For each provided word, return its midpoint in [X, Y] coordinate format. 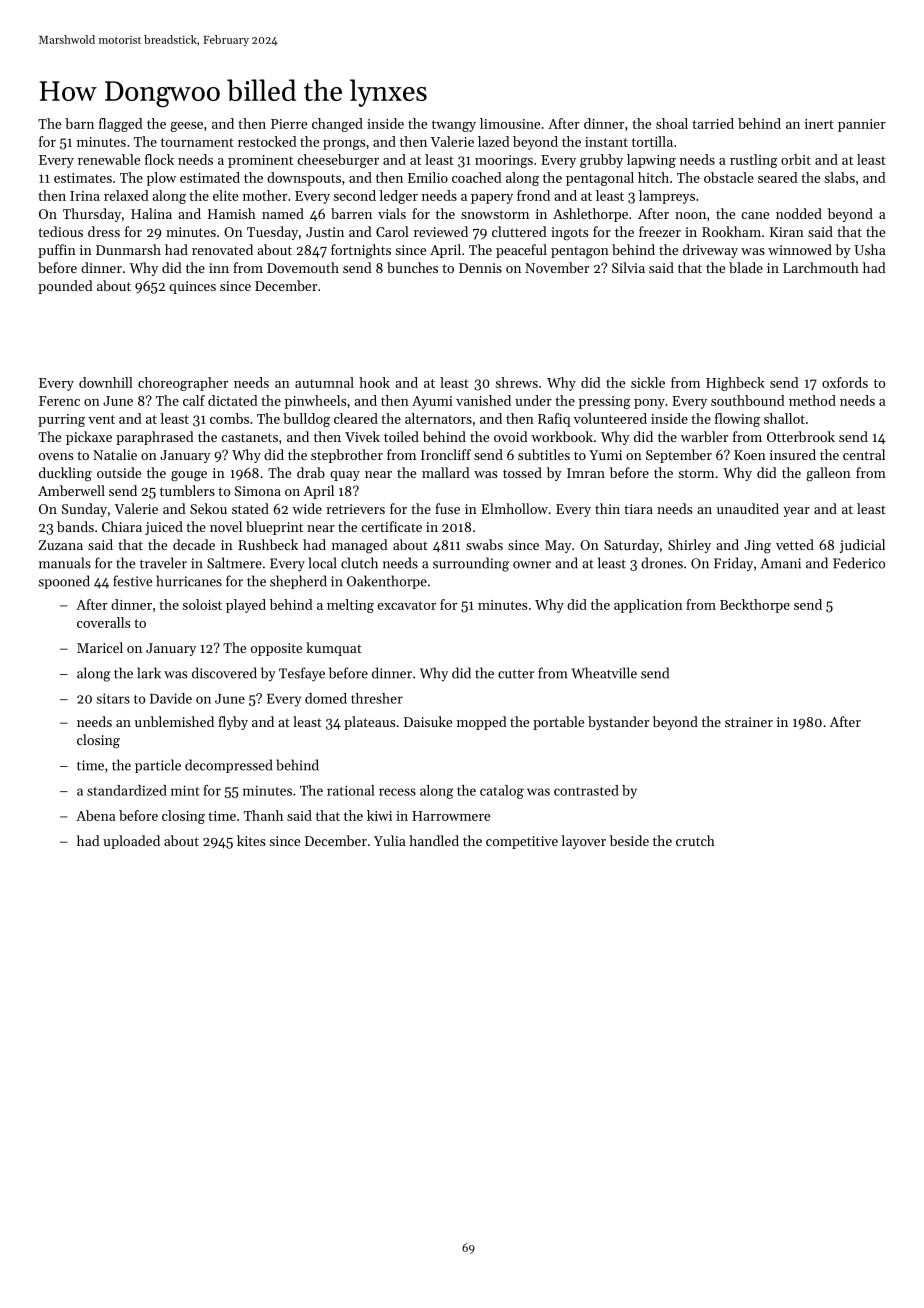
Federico [859, 563]
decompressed [228, 766]
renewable [109, 159]
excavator [407, 605]
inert [819, 124]
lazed [494, 141]
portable [558, 723]
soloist [202, 604]
